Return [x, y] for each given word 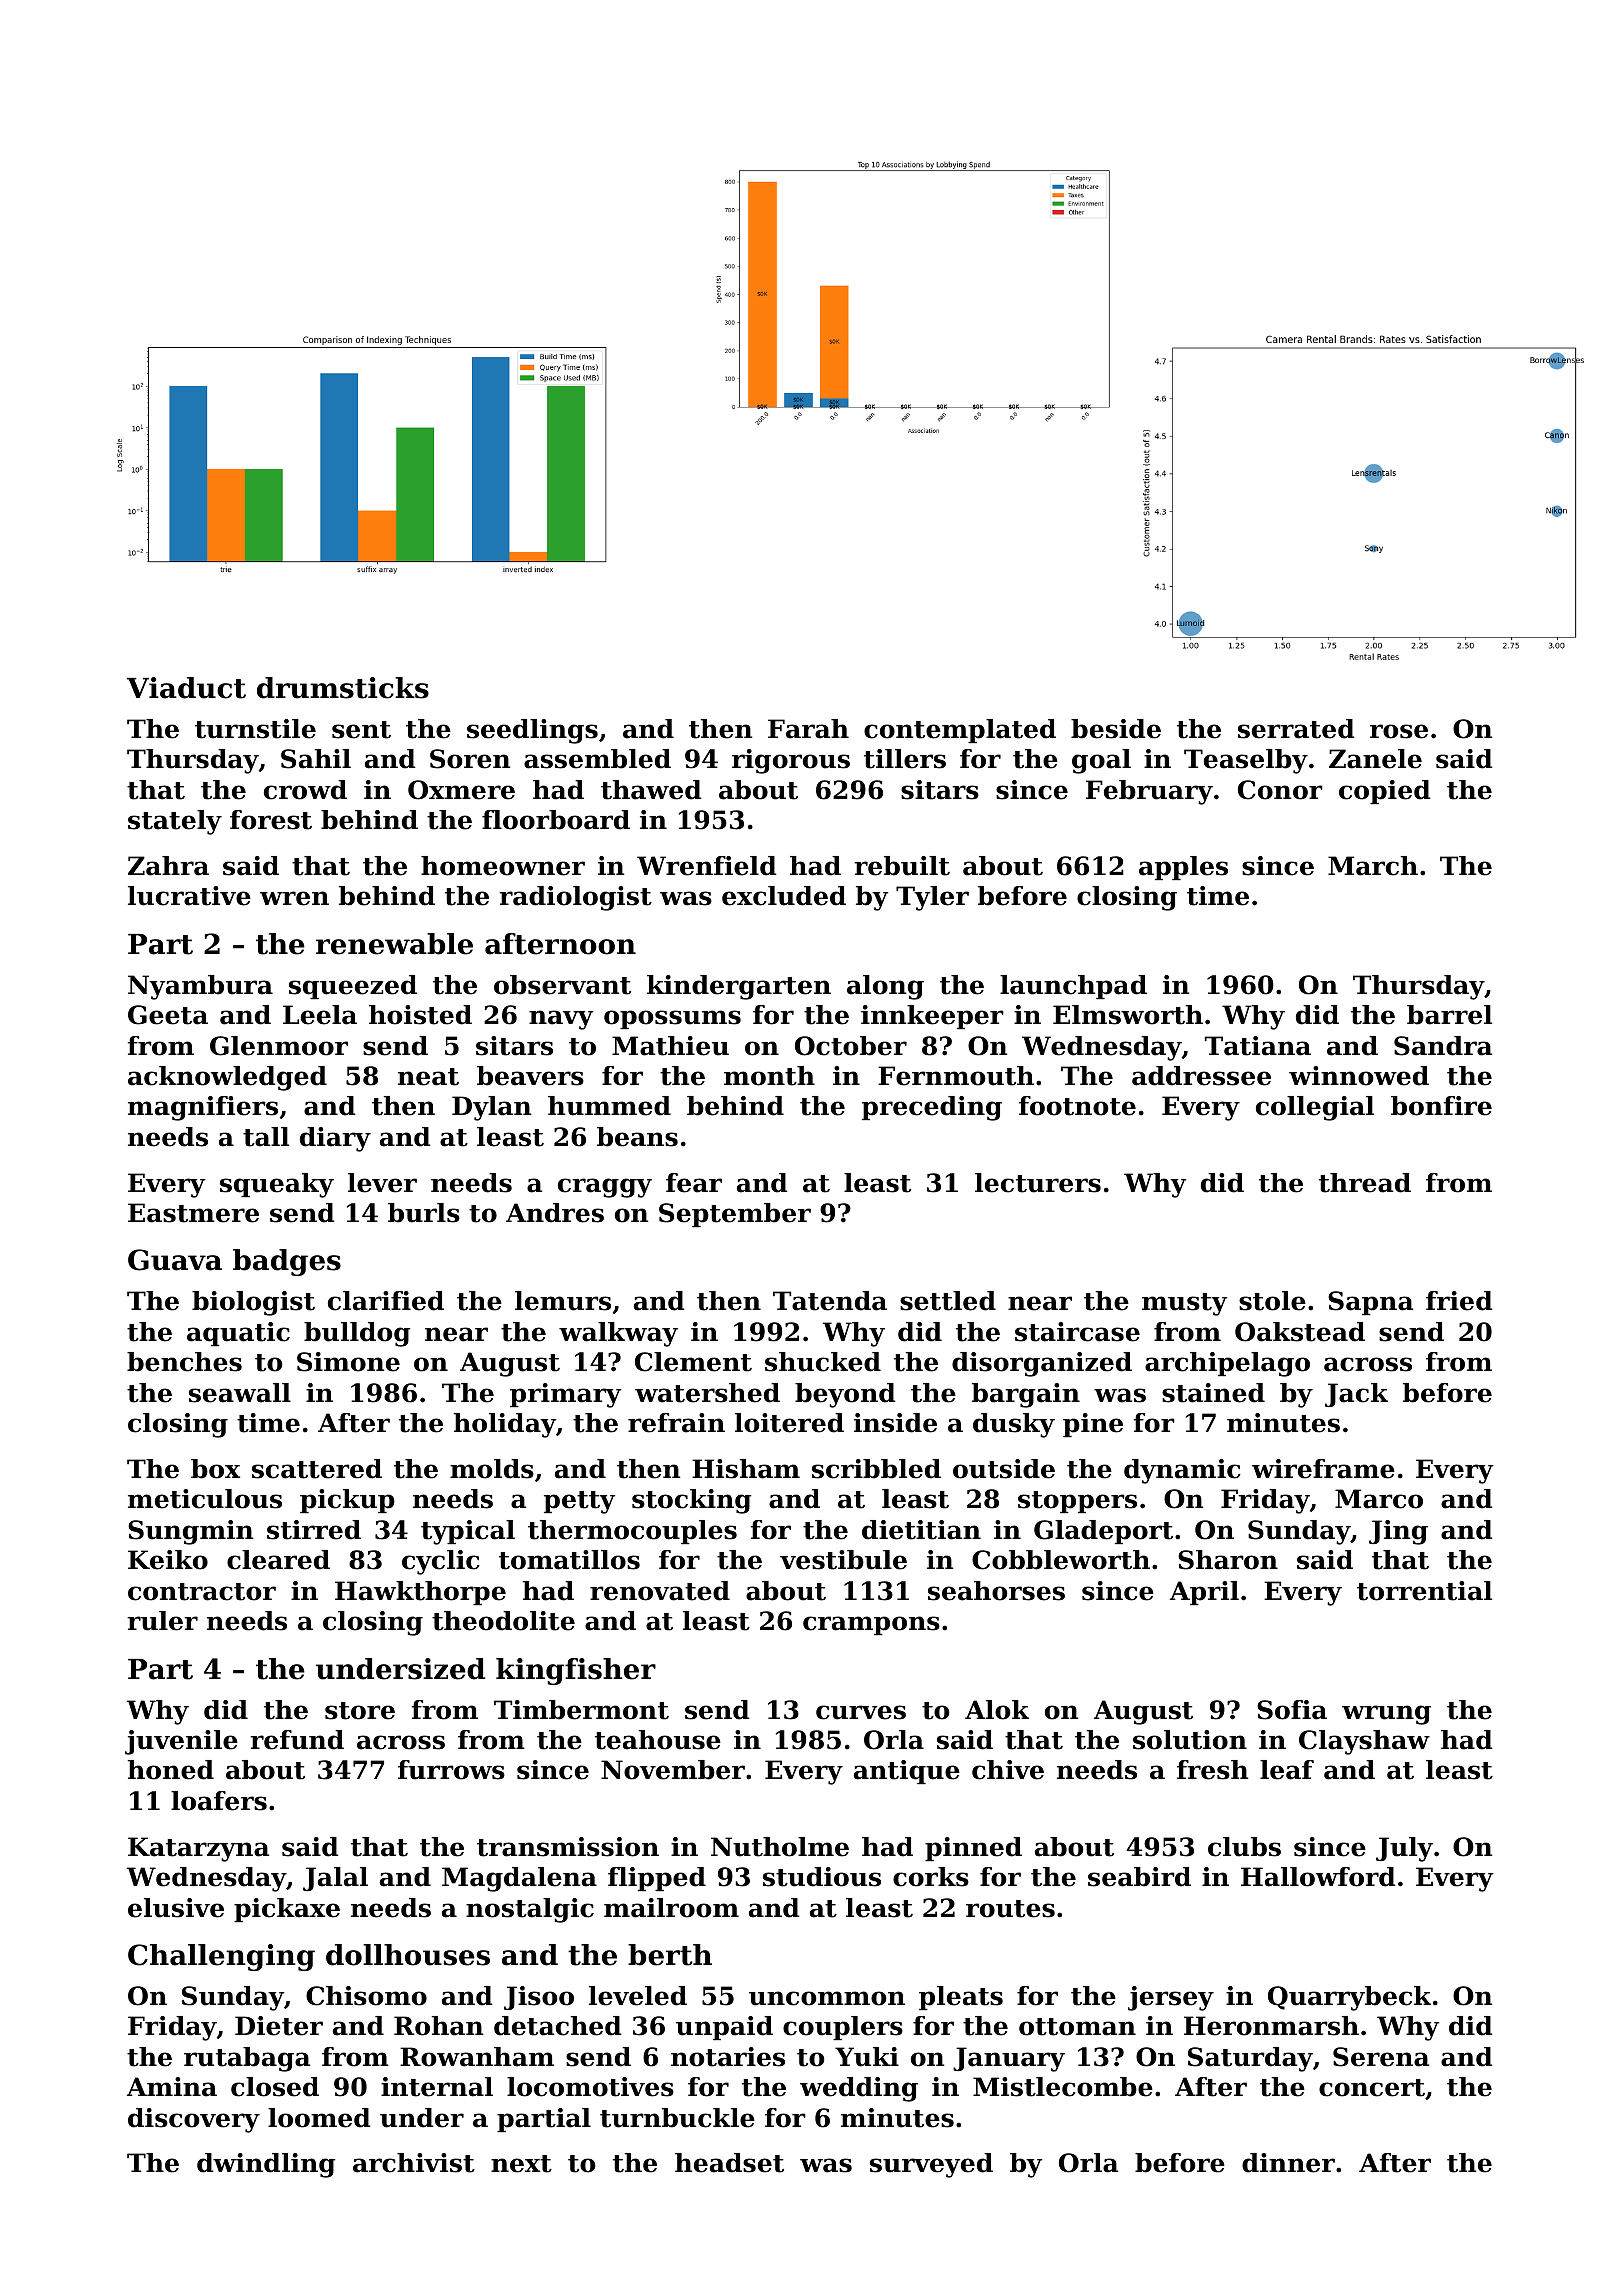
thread [1365, 1183]
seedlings [532, 731]
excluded [784, 896]
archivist [414, 2163]
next [521, 2164]
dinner [1288, 2163]
